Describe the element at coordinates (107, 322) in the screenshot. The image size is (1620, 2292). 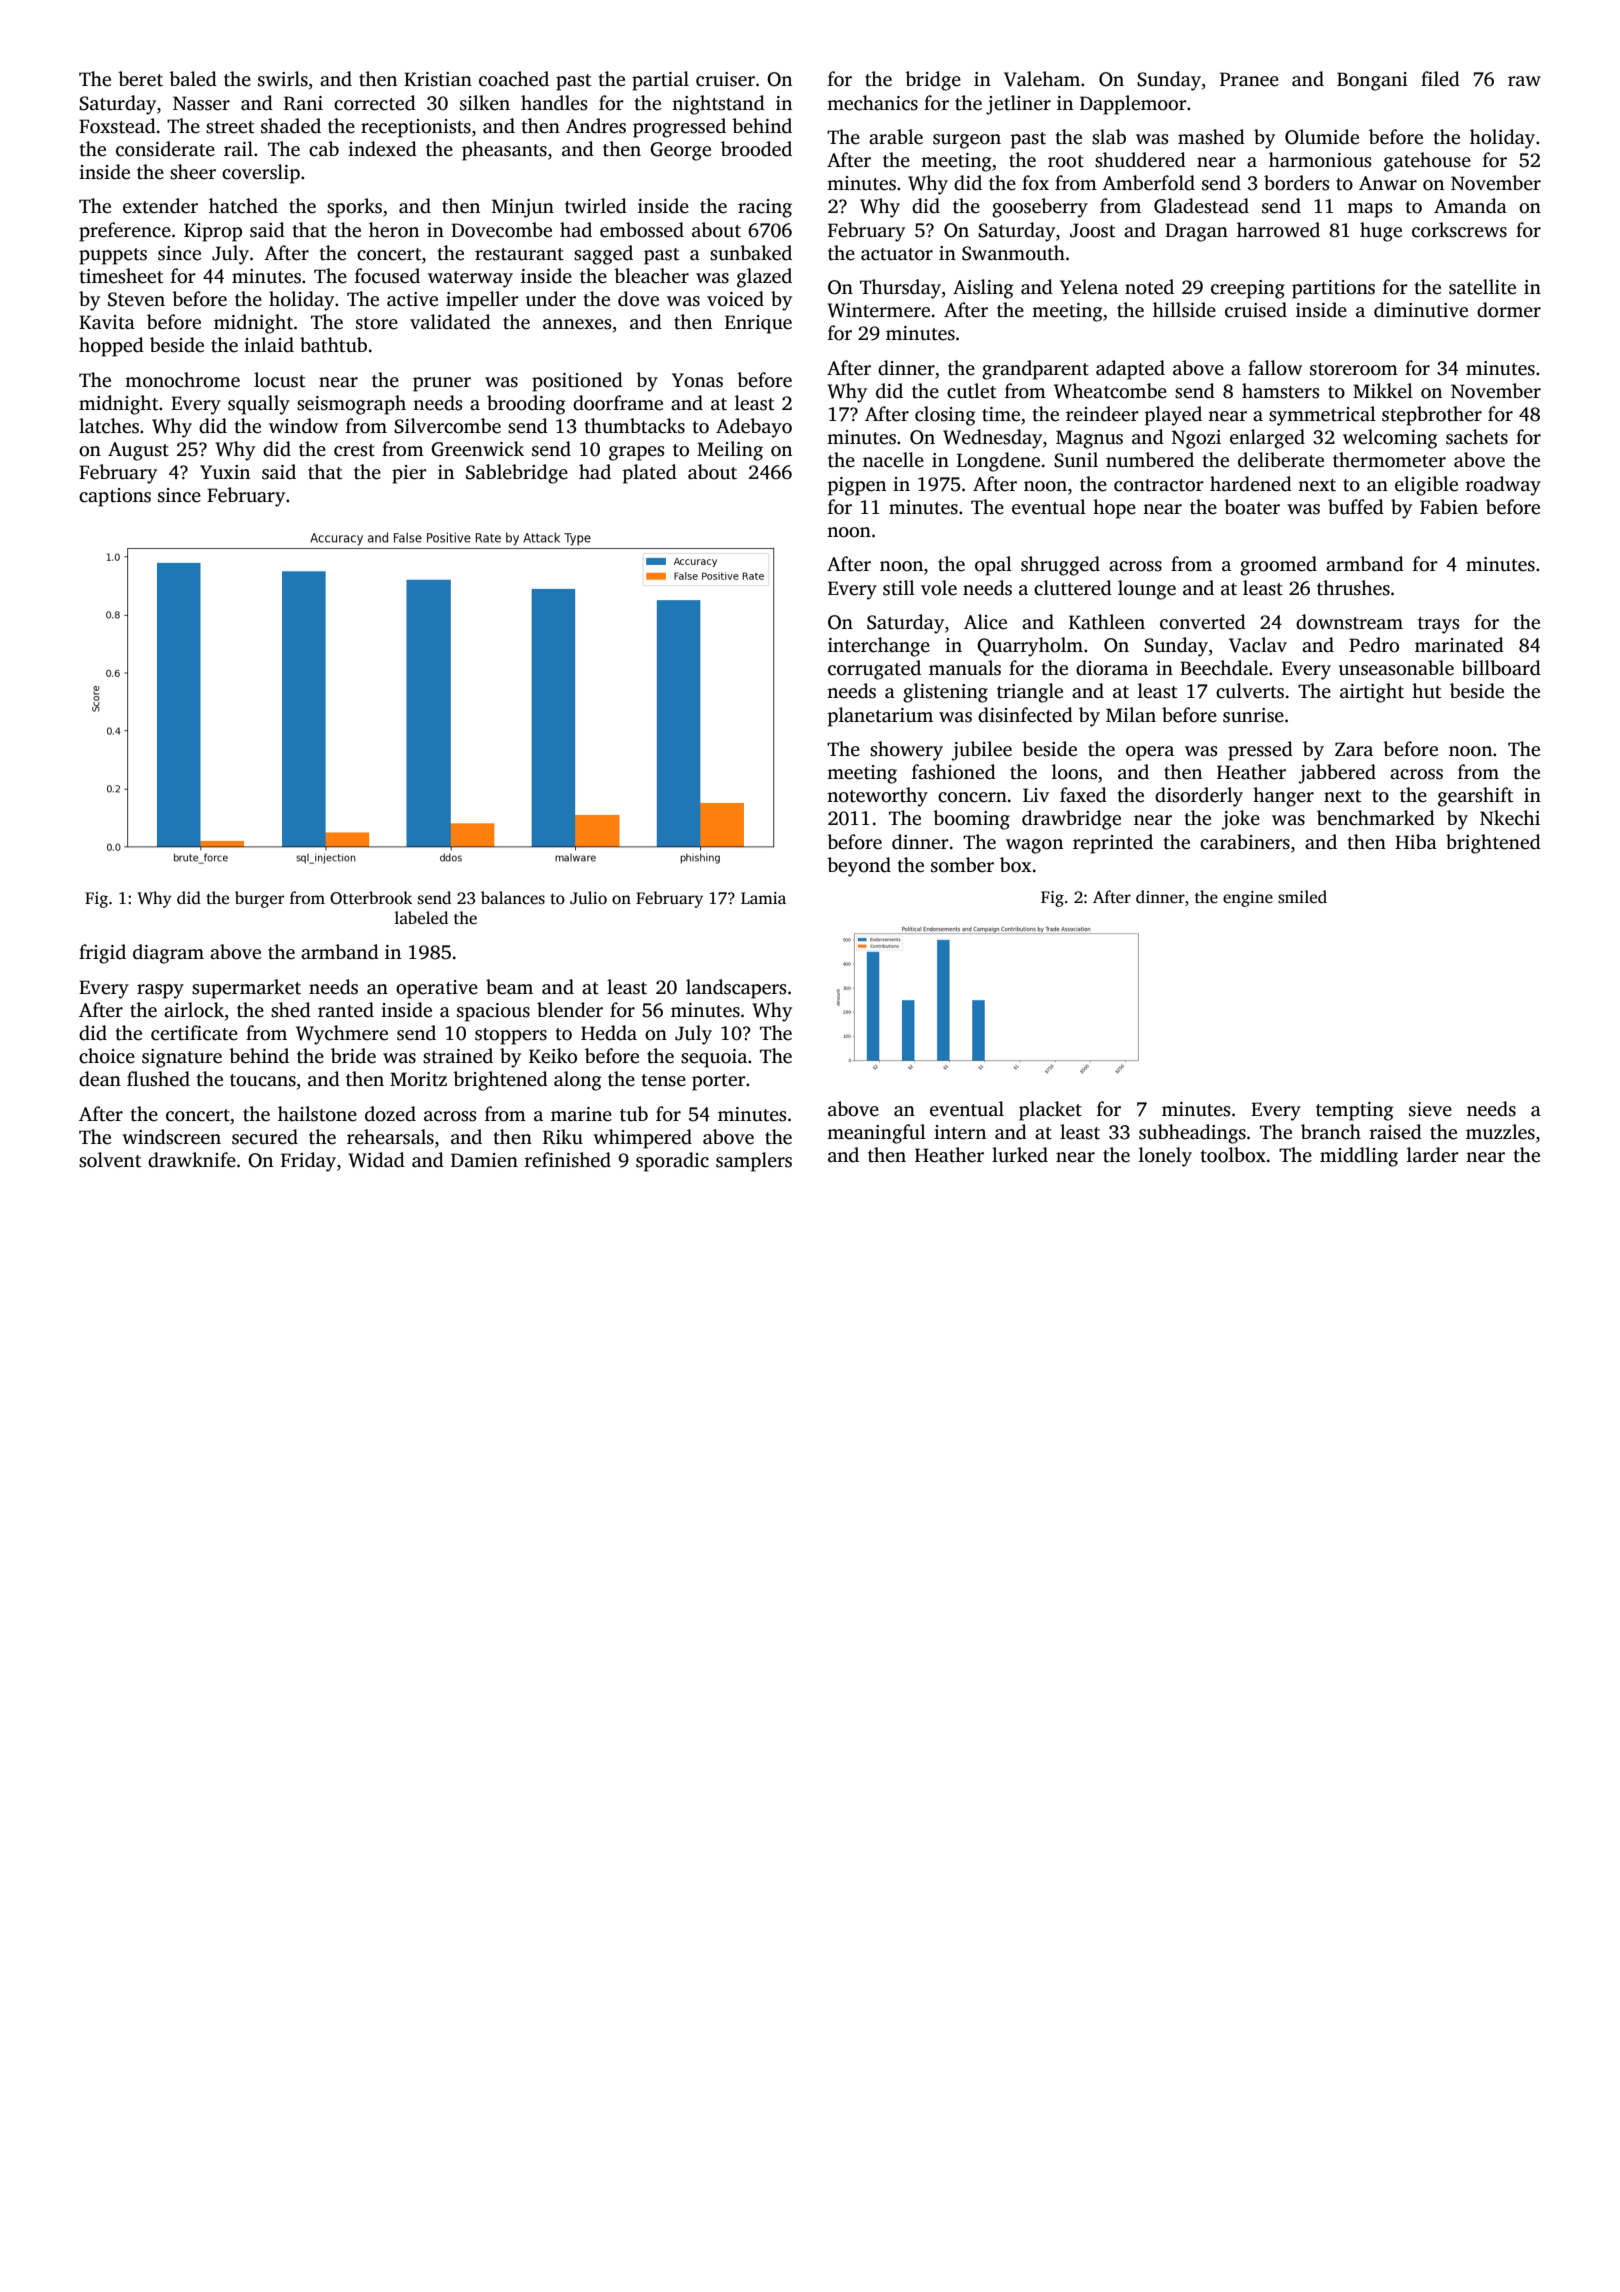
I see `Kavita` at that location.
